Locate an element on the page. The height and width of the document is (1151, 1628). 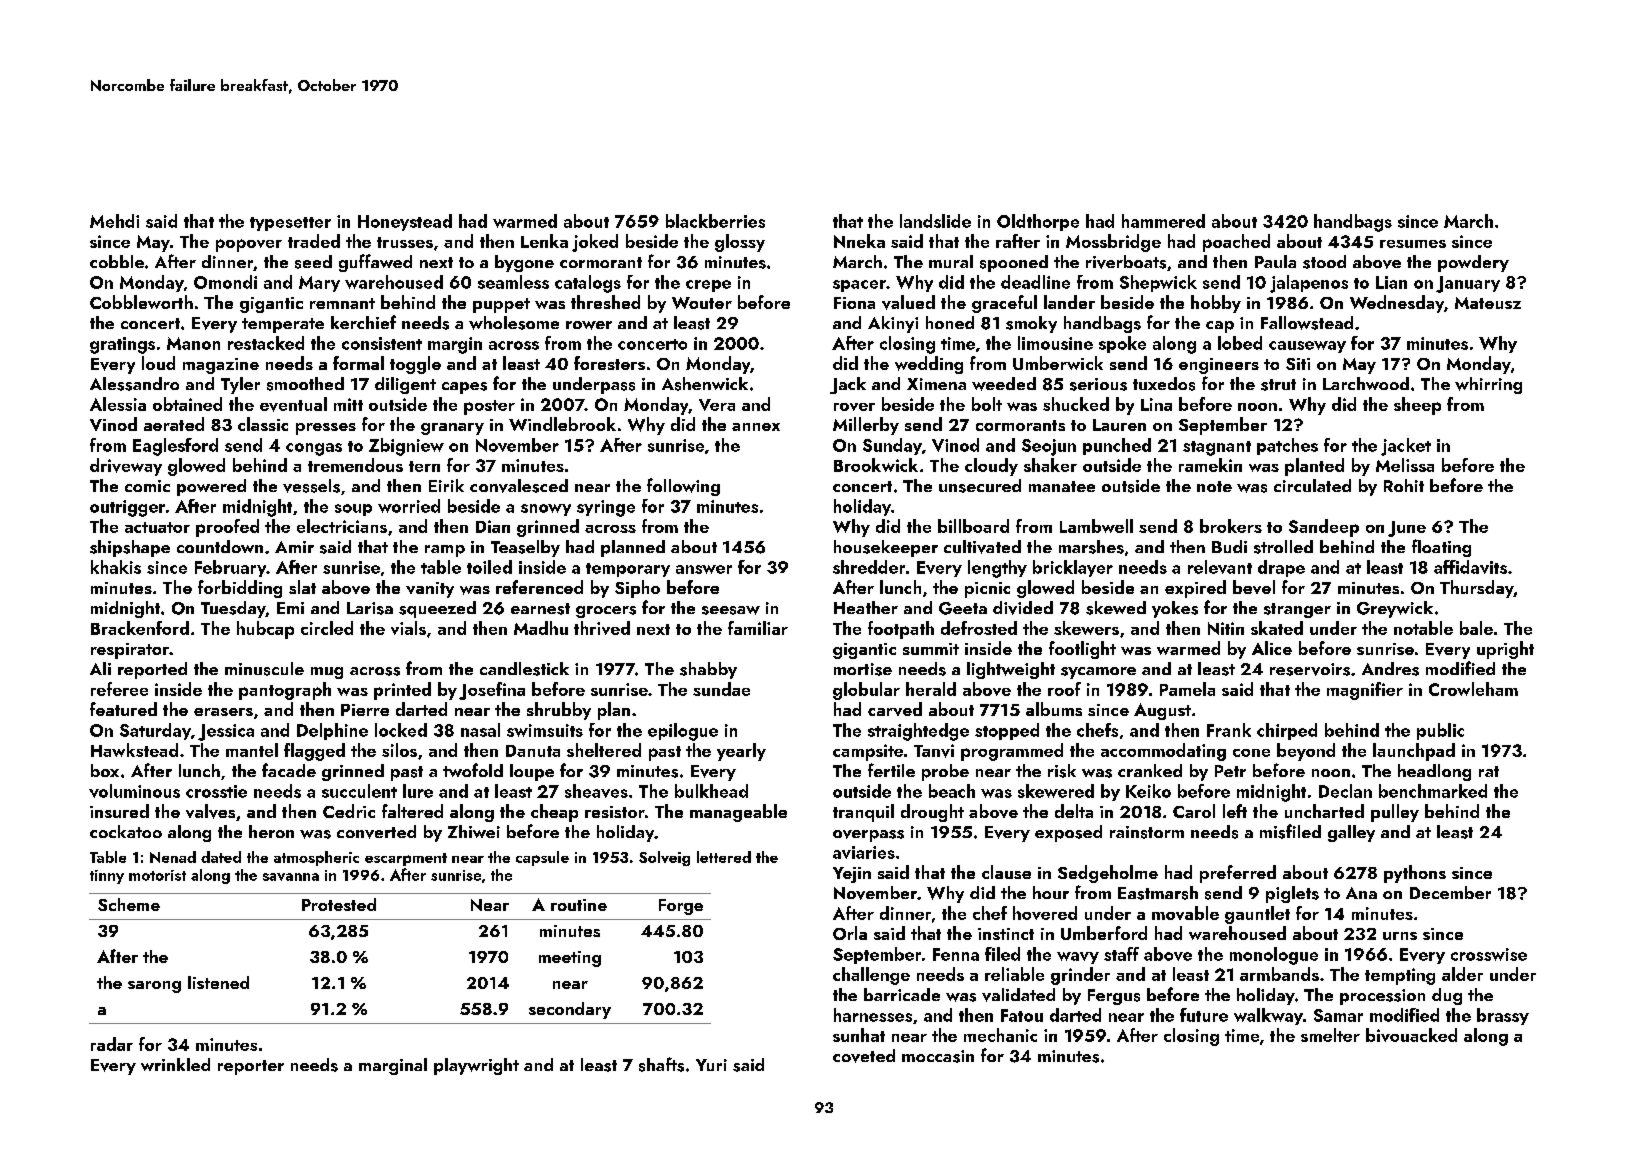
Protested is located at coordinates (339, 904).
